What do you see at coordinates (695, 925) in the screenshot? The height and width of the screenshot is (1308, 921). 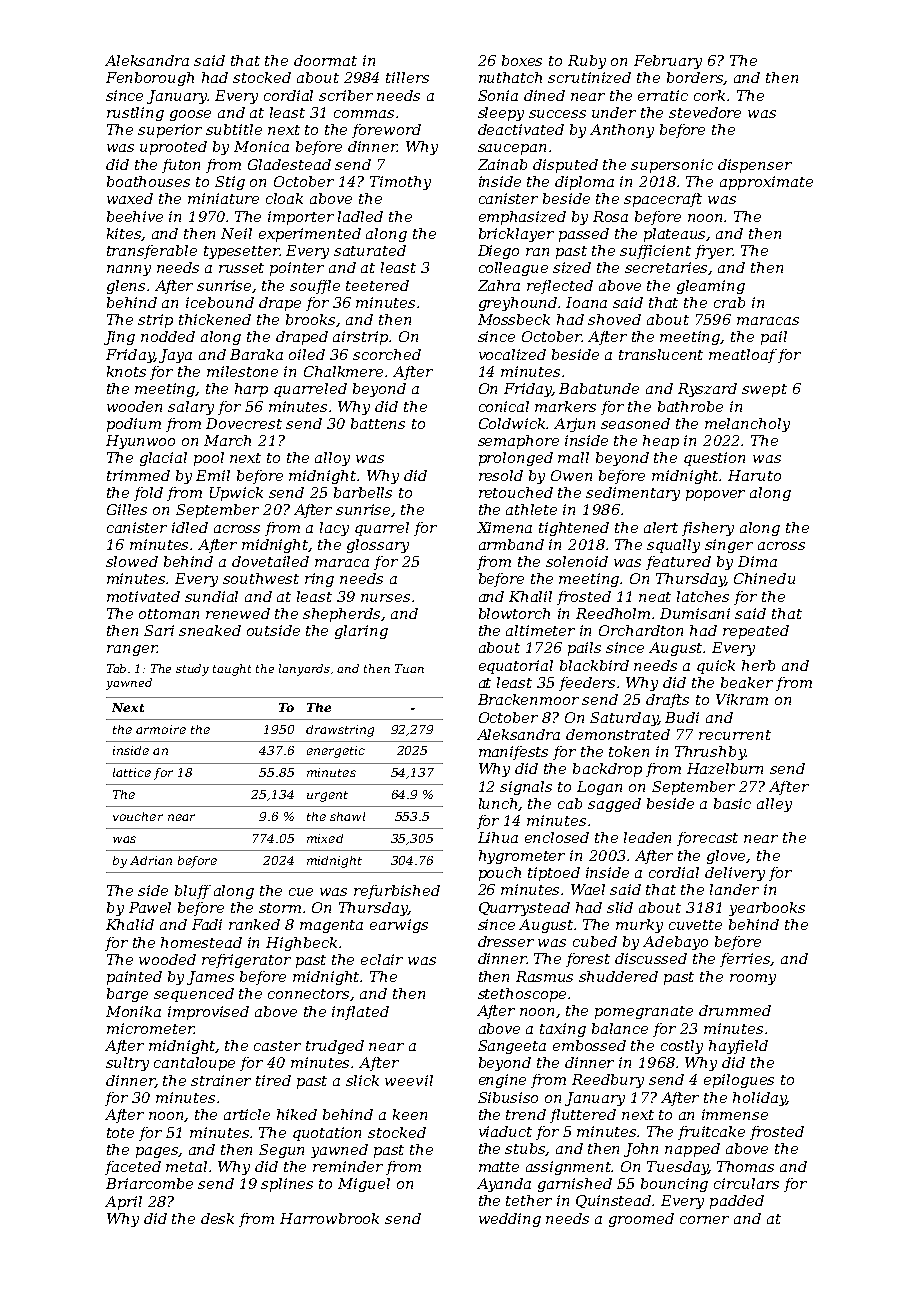 I see `cuvette` at bounding box center [695, 925].
